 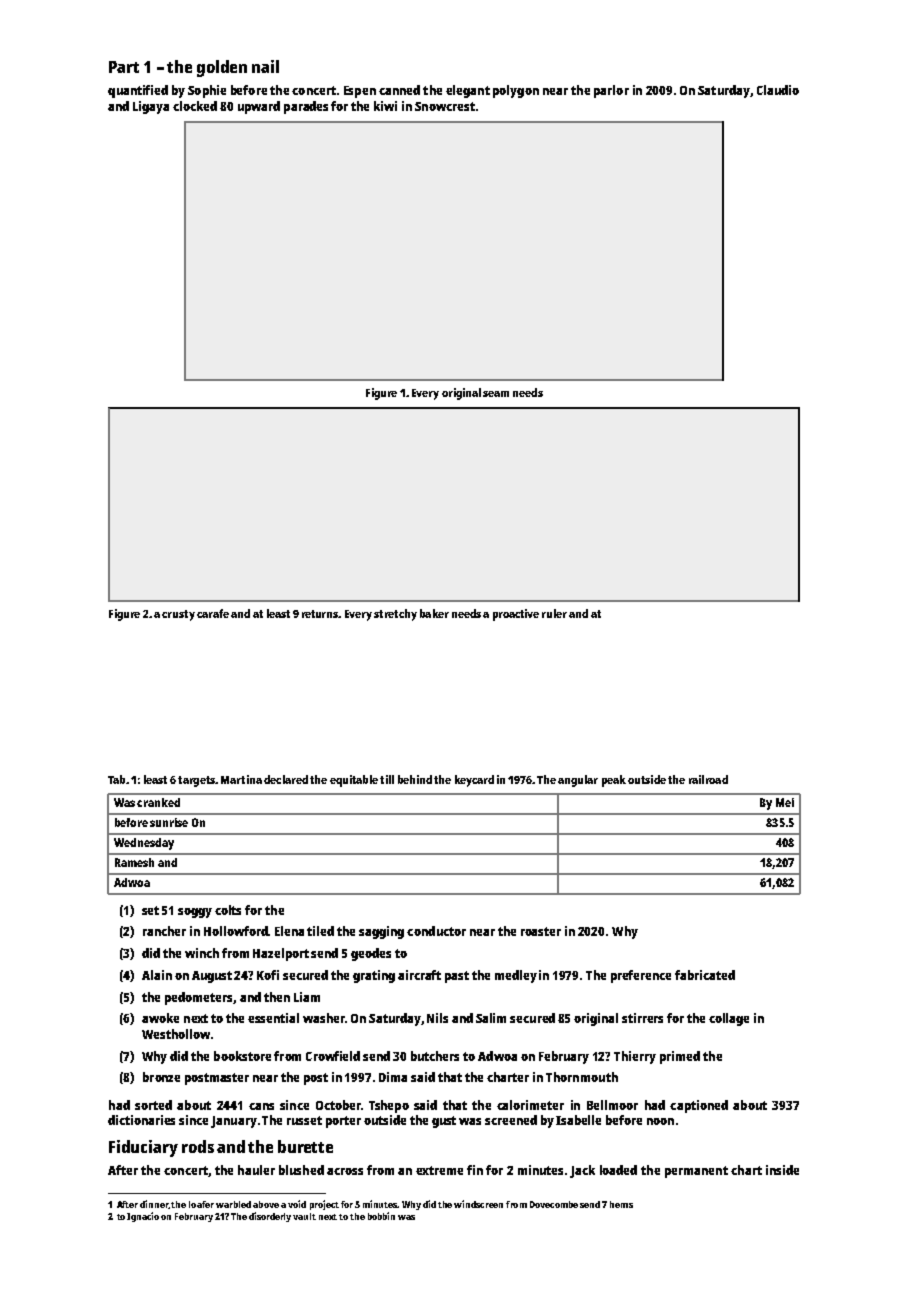 What do you see at coordinates (554, 613) in the image?
I see `ruler` at bounding box center [554, 613].
